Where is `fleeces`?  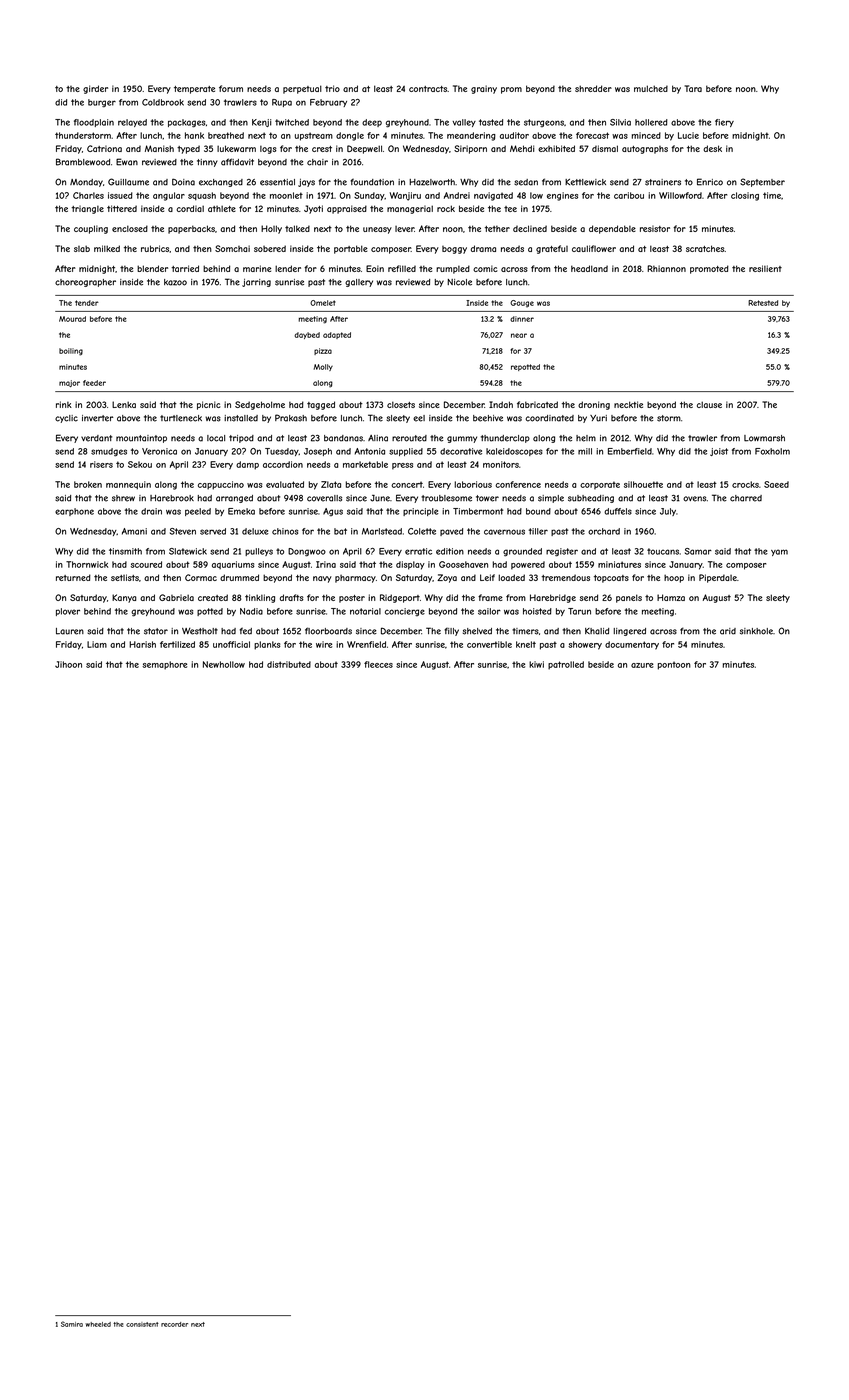 fleeces is located at coordinates (378, 664).
